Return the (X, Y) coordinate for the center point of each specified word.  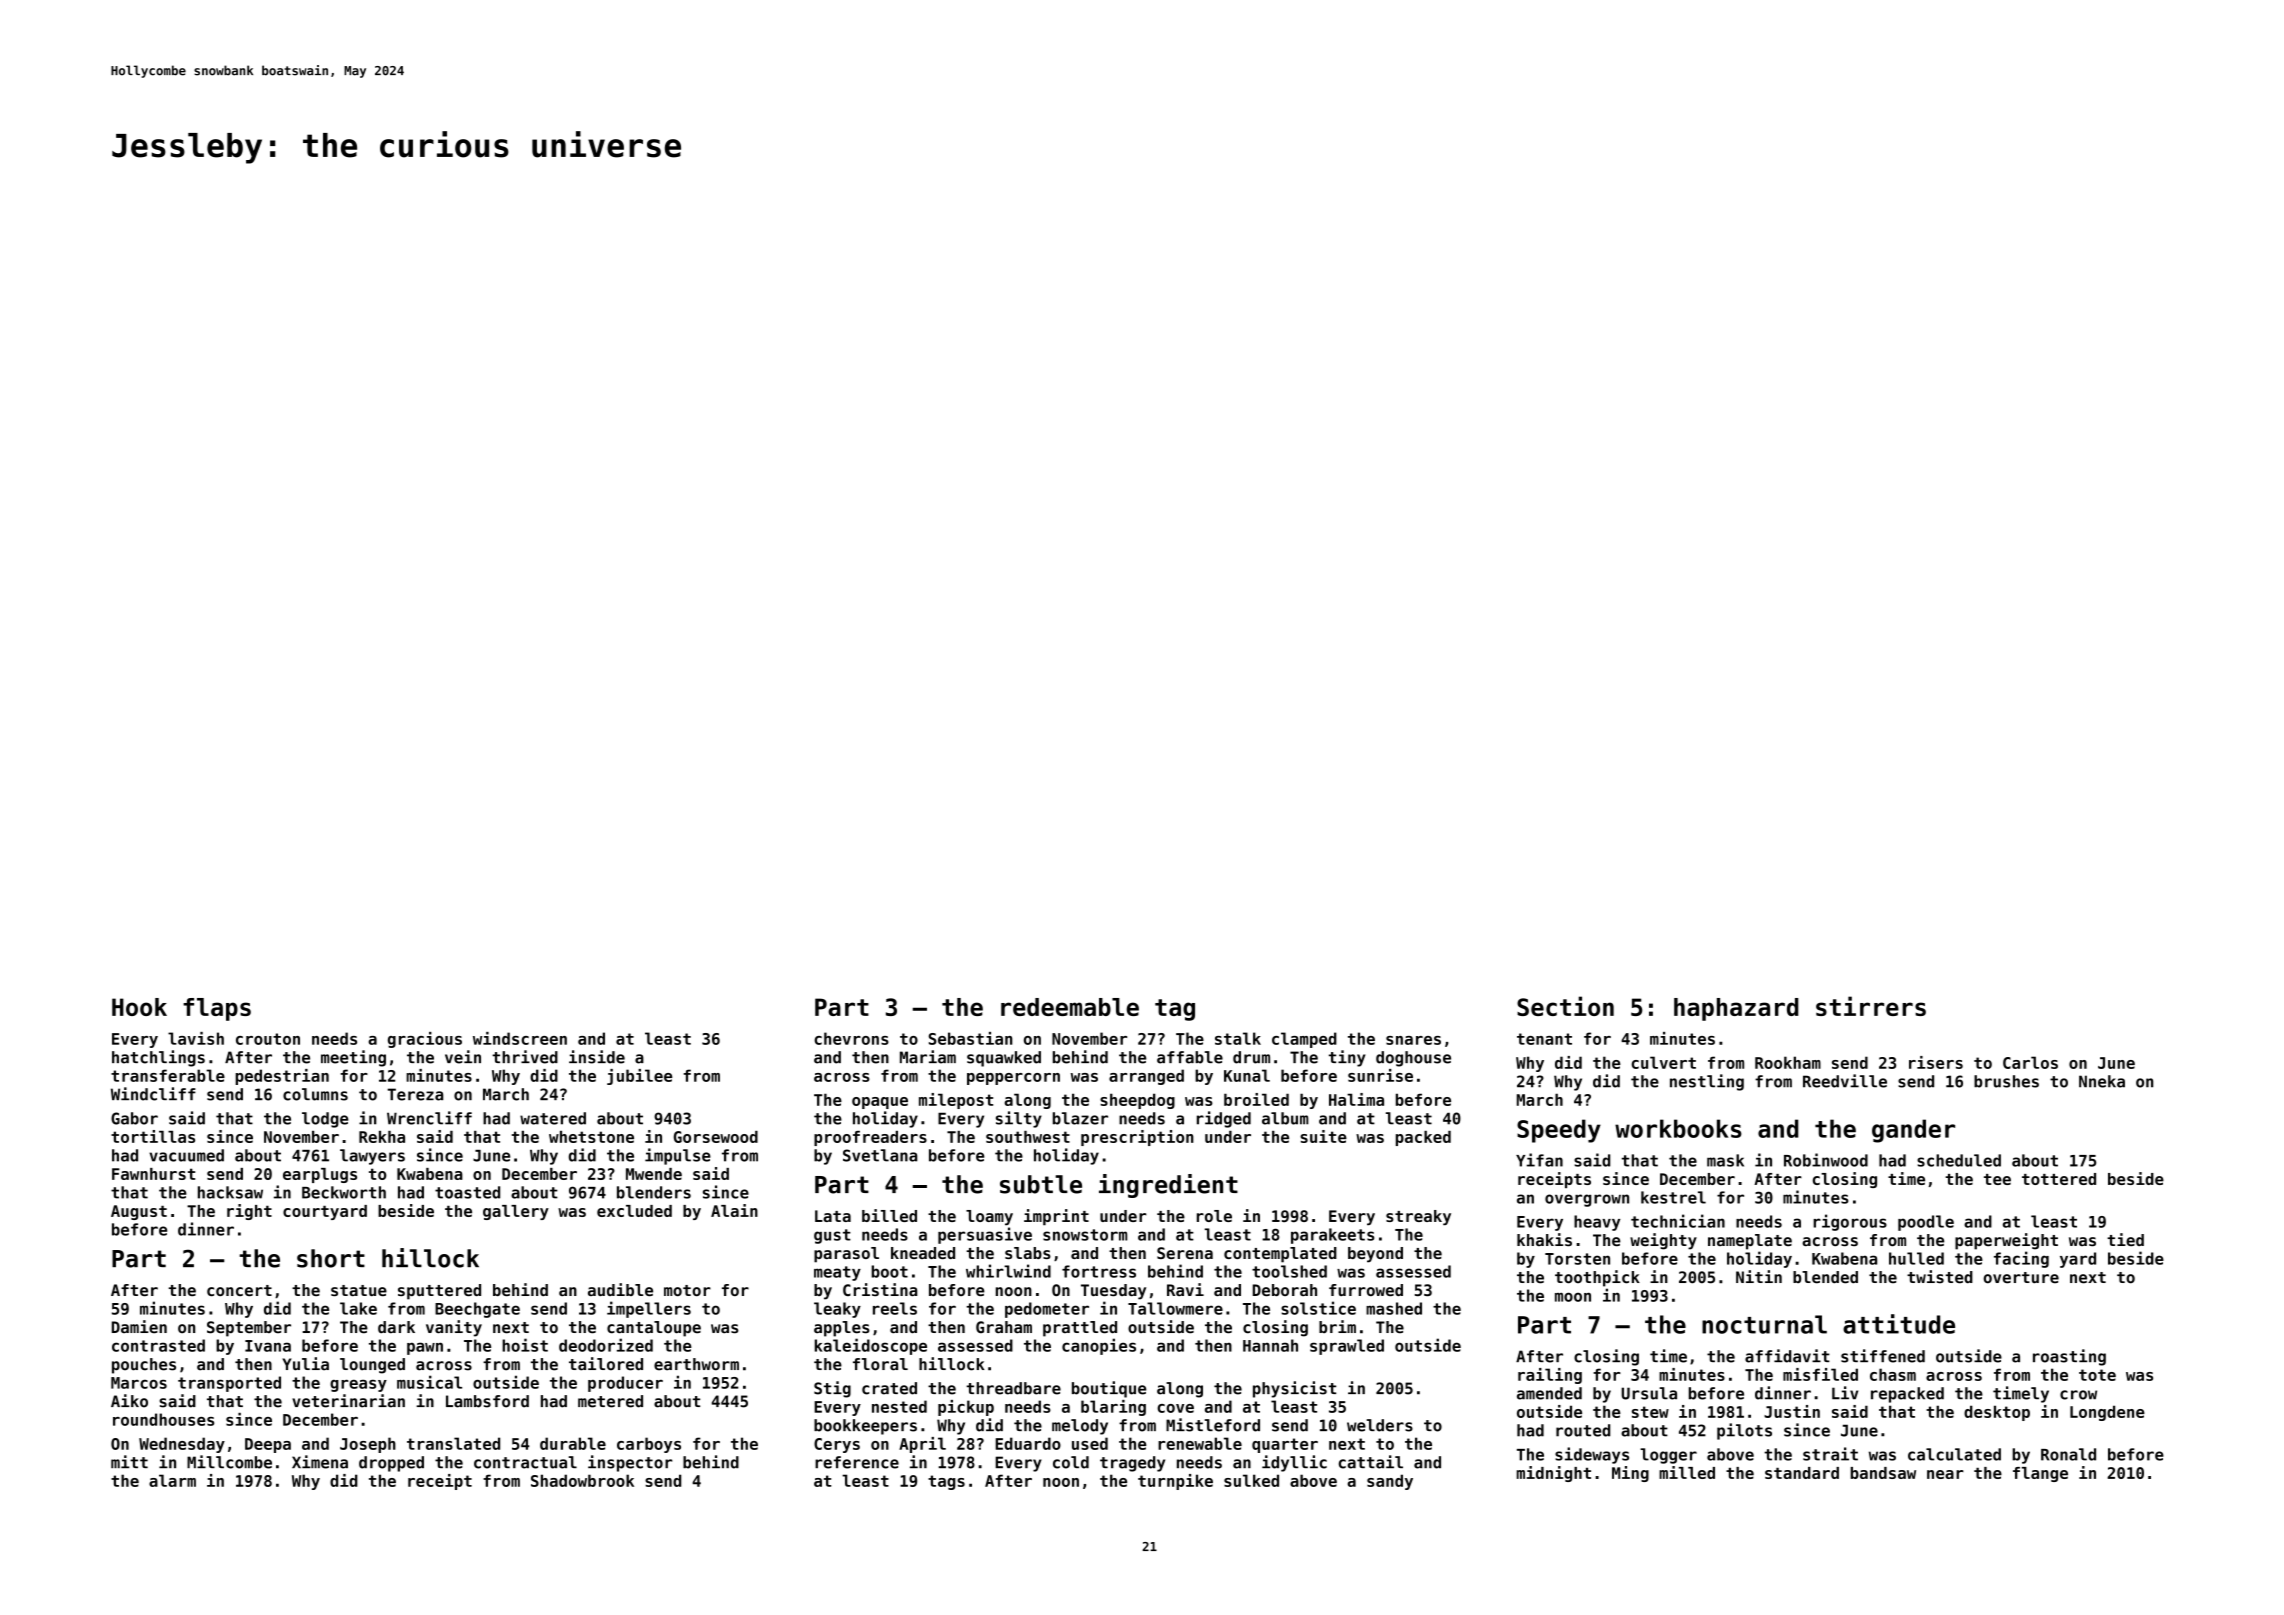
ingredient (1168, 1186)
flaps (217, 1009)
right (249, 1212)
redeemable (1070, 1007)
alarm (172, 1480)
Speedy (1559, 1131)
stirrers (1871, 1006)
